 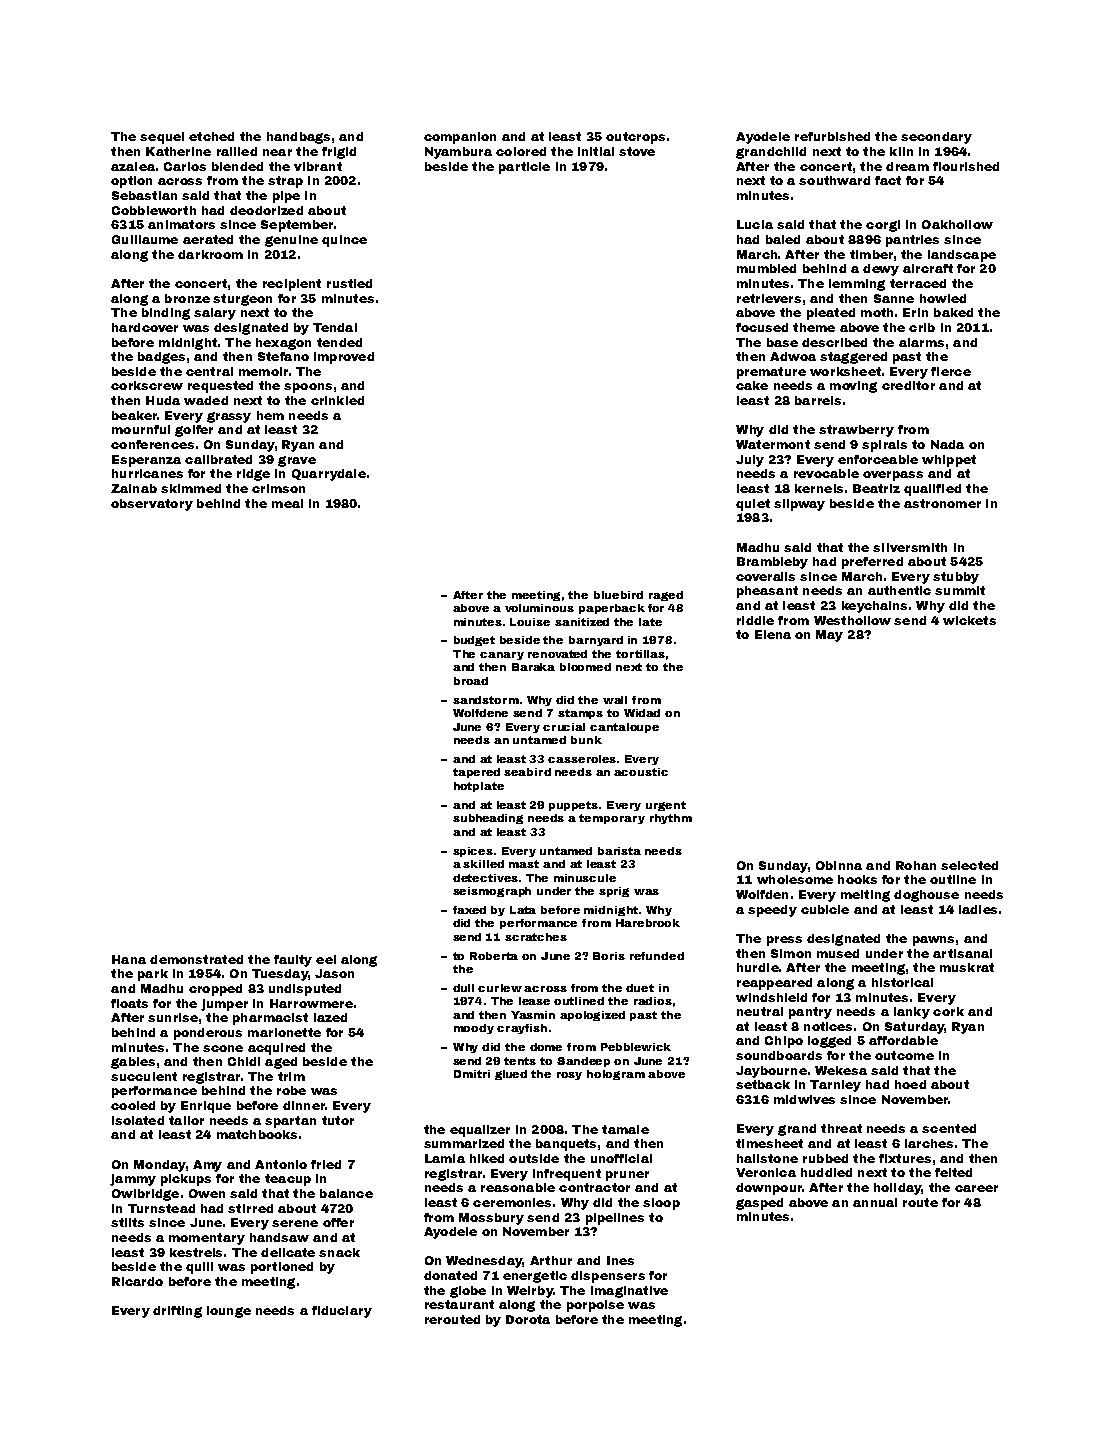 What do you see at coordinates (619, 851) in the screenshot?
I see `barista` at bounding box center [619, 851].
